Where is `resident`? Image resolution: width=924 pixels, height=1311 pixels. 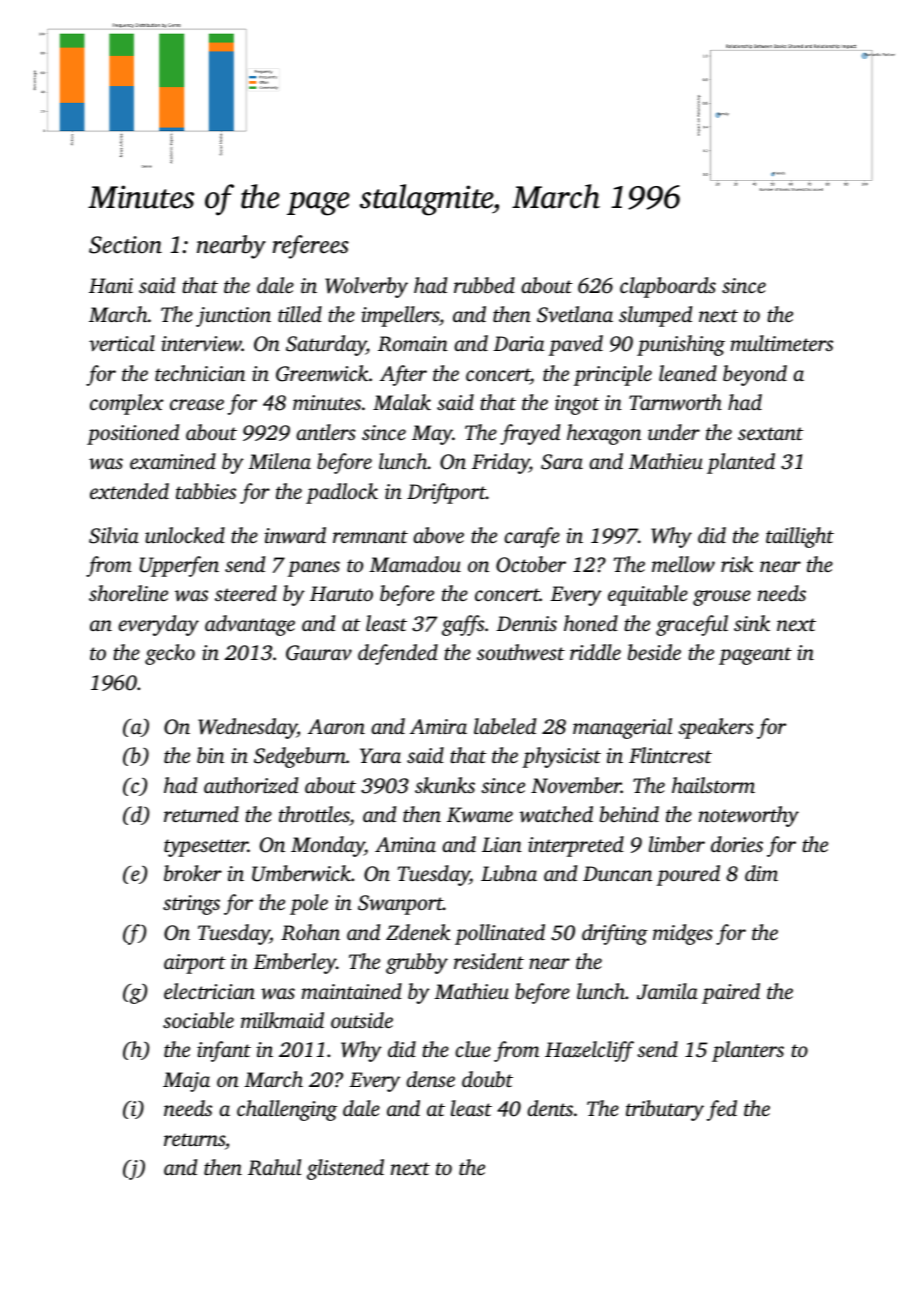
resident is located at coordinates (489, 961).
